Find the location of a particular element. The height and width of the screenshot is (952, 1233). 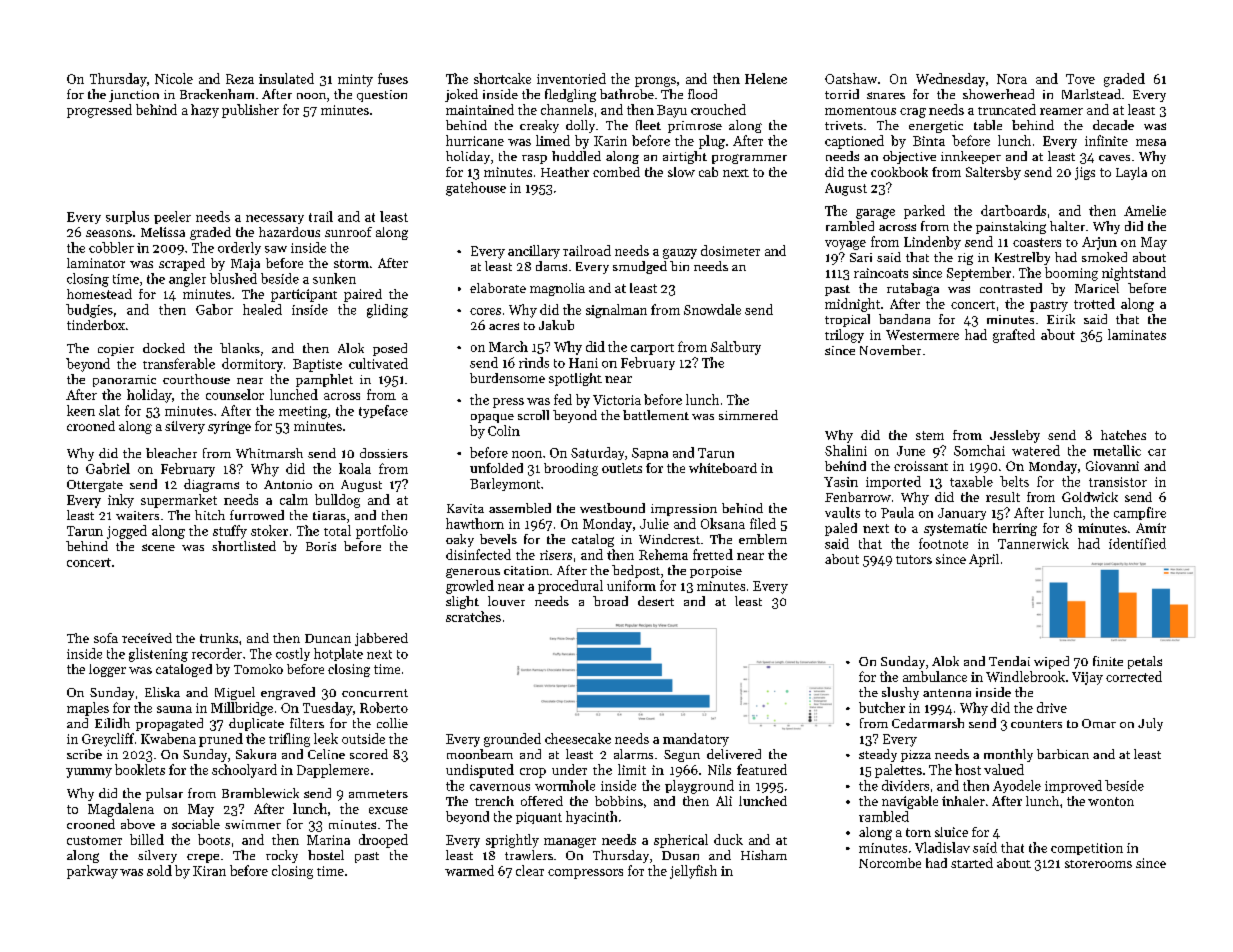

Tove is located at coordinates (1080, 79).
